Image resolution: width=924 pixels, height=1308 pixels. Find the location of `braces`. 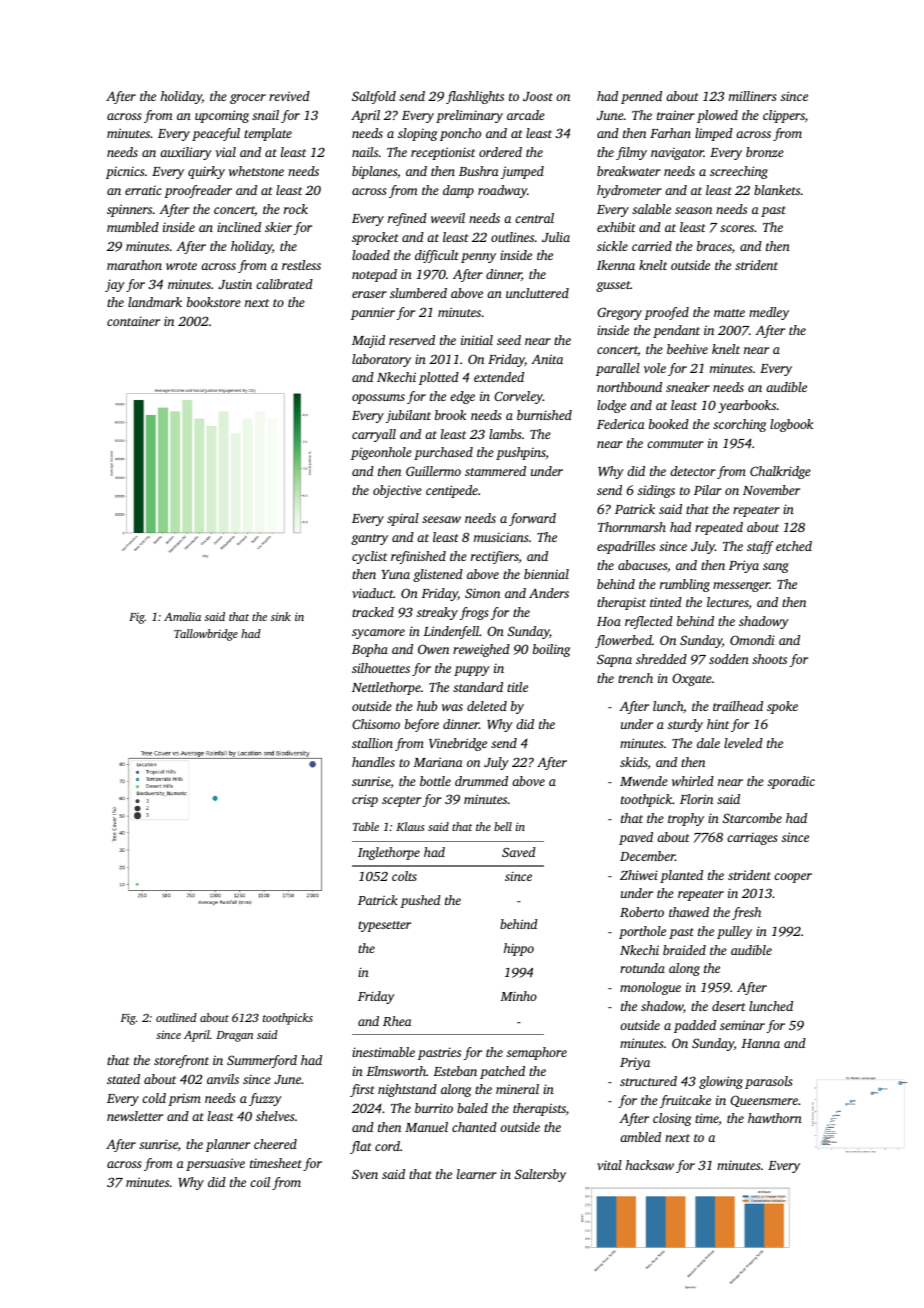

braces is located at coordinates (714, 246).
